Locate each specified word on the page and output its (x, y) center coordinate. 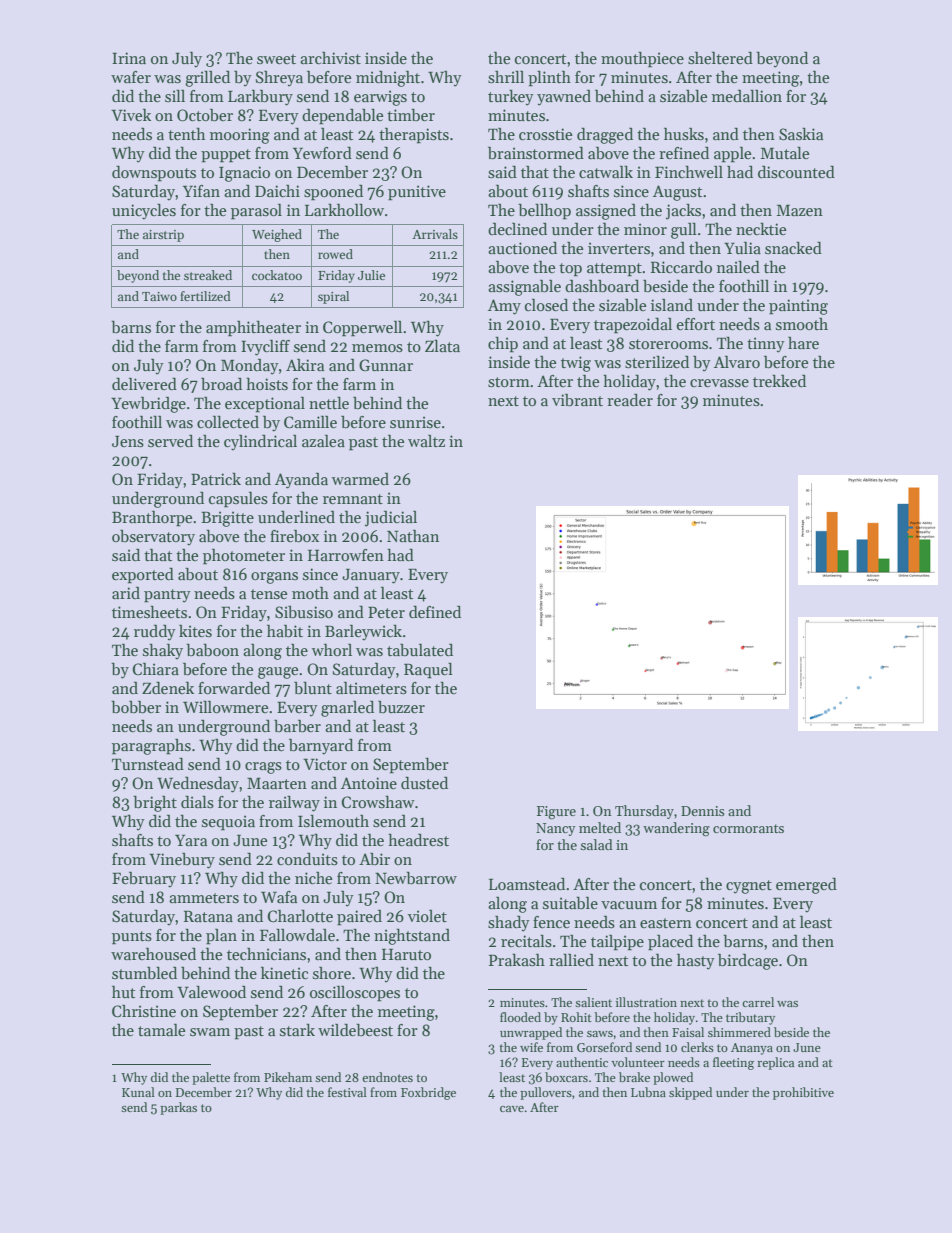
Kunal (138, 1092)
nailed (738, 267)
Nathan (413, 536)
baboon (212, 650)
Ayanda (301, 481)
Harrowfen (346, 555)
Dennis (703, 811)
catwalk (606, 172)
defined (435, 611)
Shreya (279, 78)
